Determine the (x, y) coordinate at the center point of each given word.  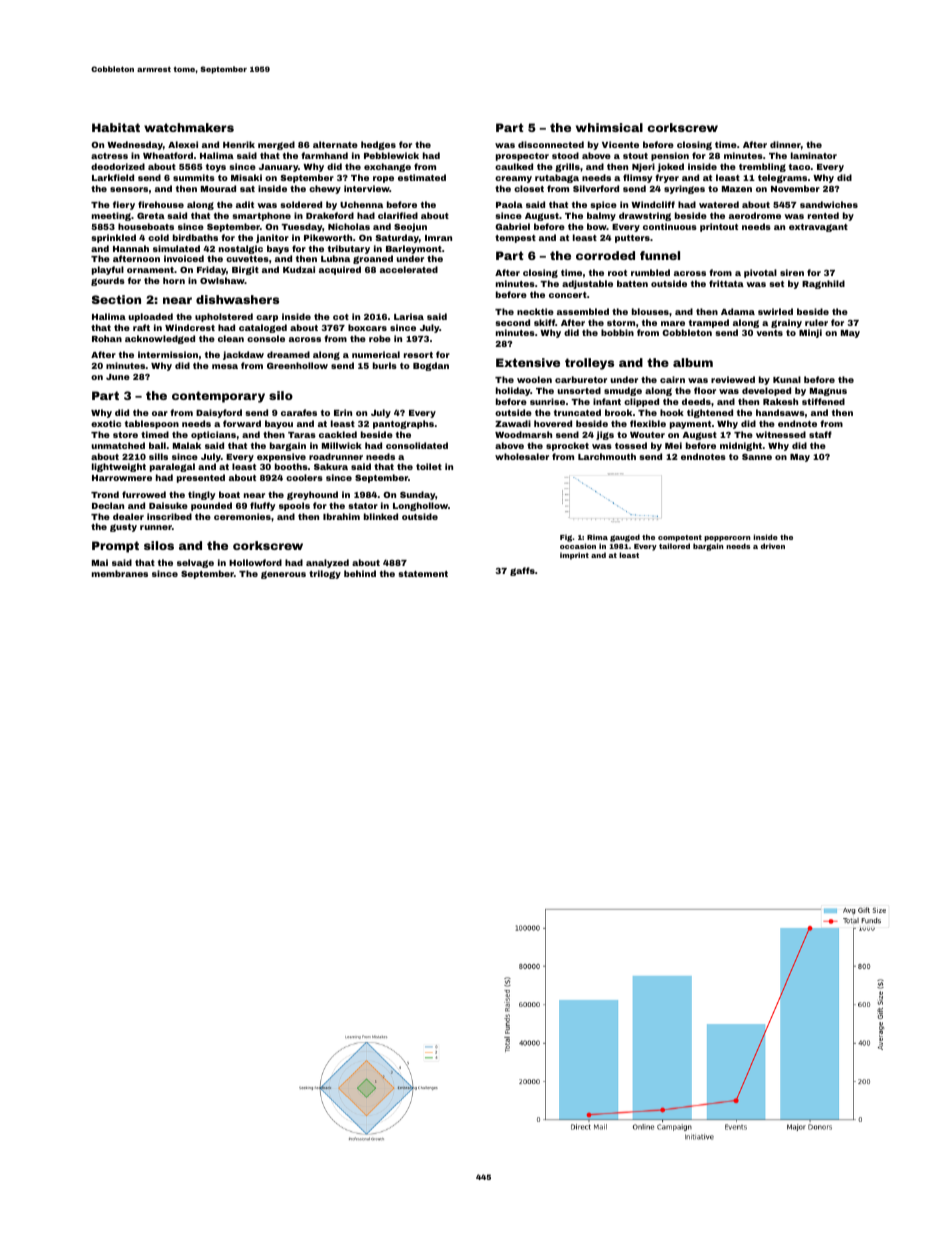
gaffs (522, 571)
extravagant (818, 228)
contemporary (218, 397)
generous (283, 575)
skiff (544, 322)
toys (216, 168)
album (693, 362)
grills (567, 167)
